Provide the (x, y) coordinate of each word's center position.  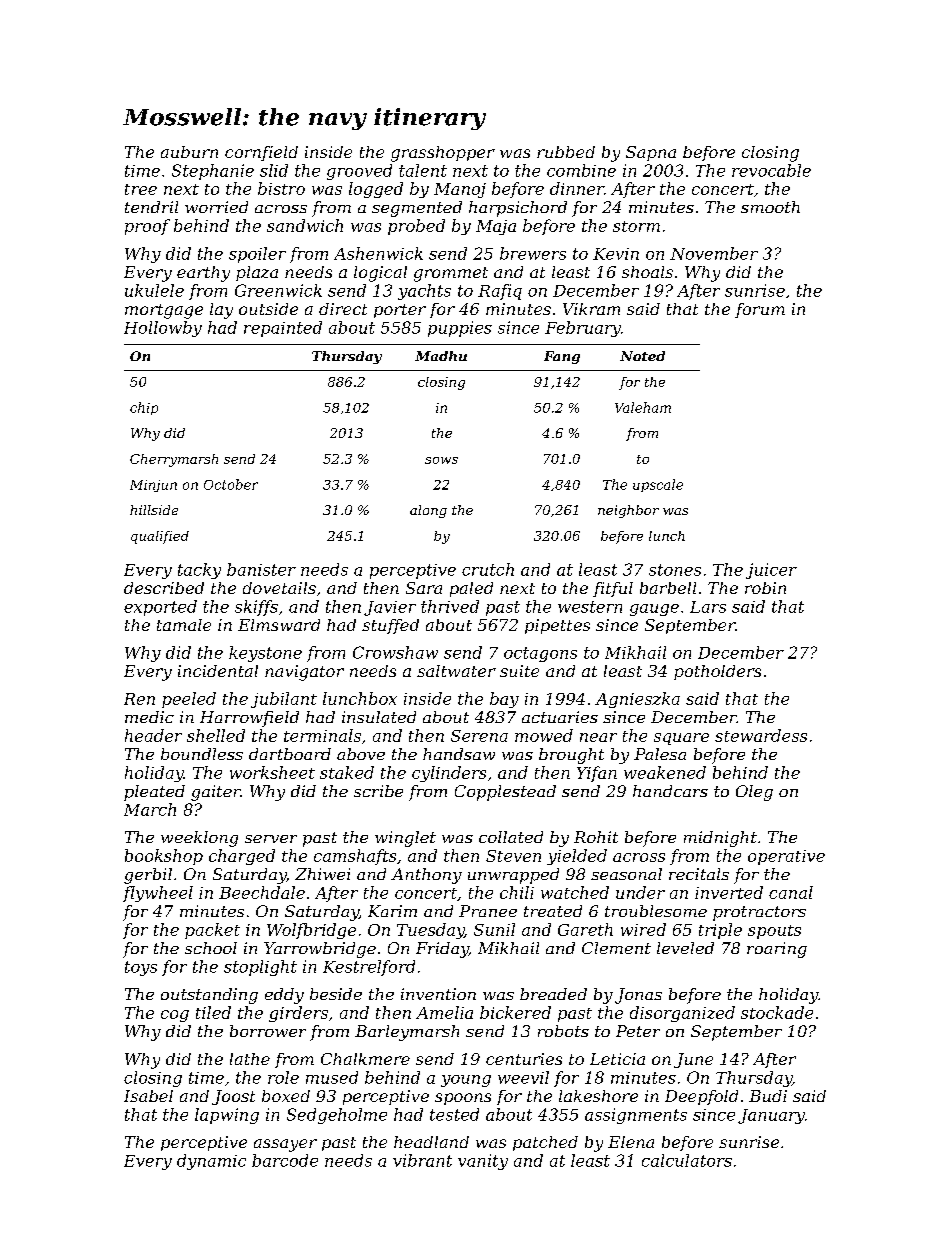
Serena (479, 736)
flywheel (158, 894)
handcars (670, 791)
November (714, 253)
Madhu (441, 356)
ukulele (154, 290)
